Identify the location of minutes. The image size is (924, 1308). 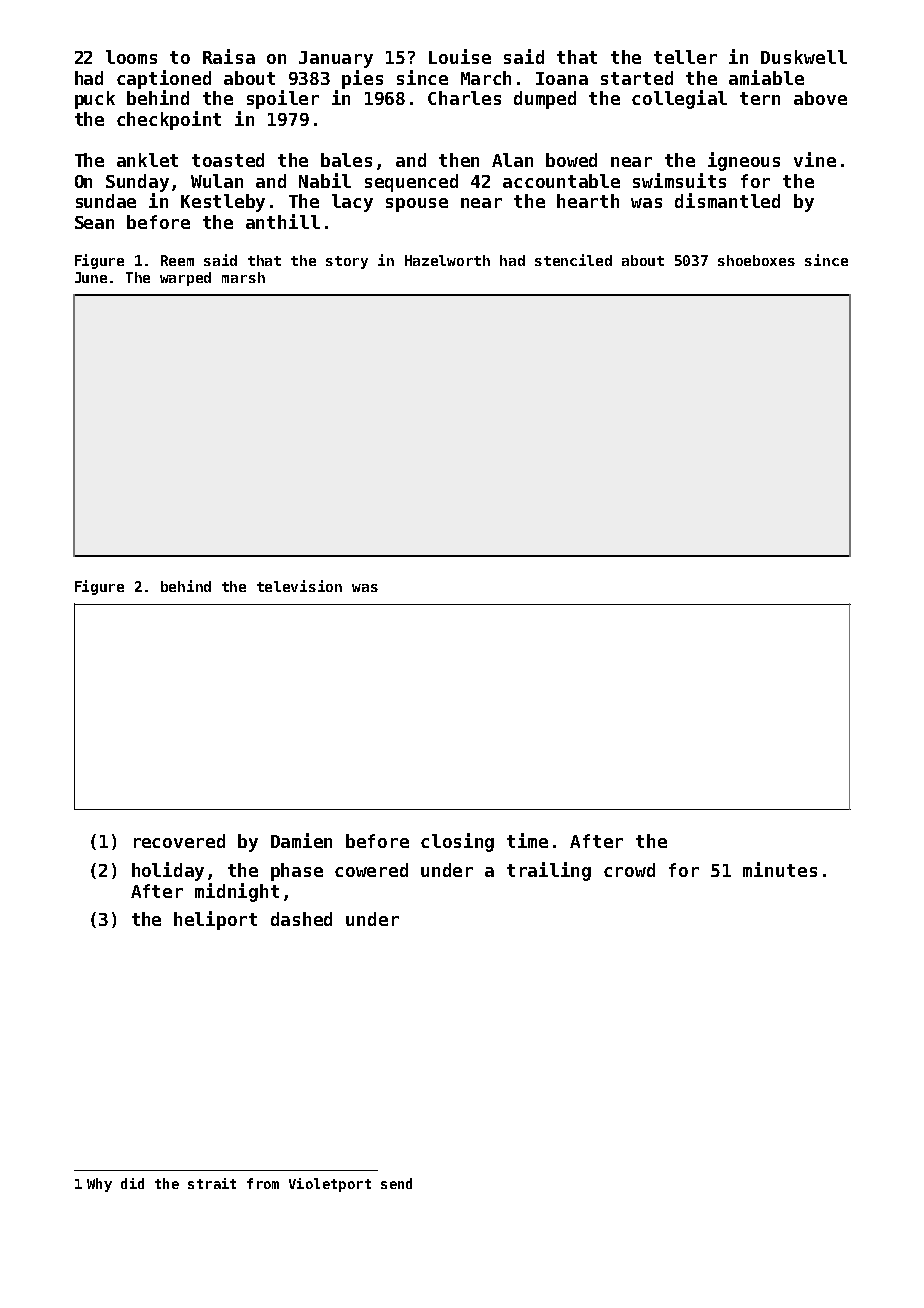
(780, 869).
